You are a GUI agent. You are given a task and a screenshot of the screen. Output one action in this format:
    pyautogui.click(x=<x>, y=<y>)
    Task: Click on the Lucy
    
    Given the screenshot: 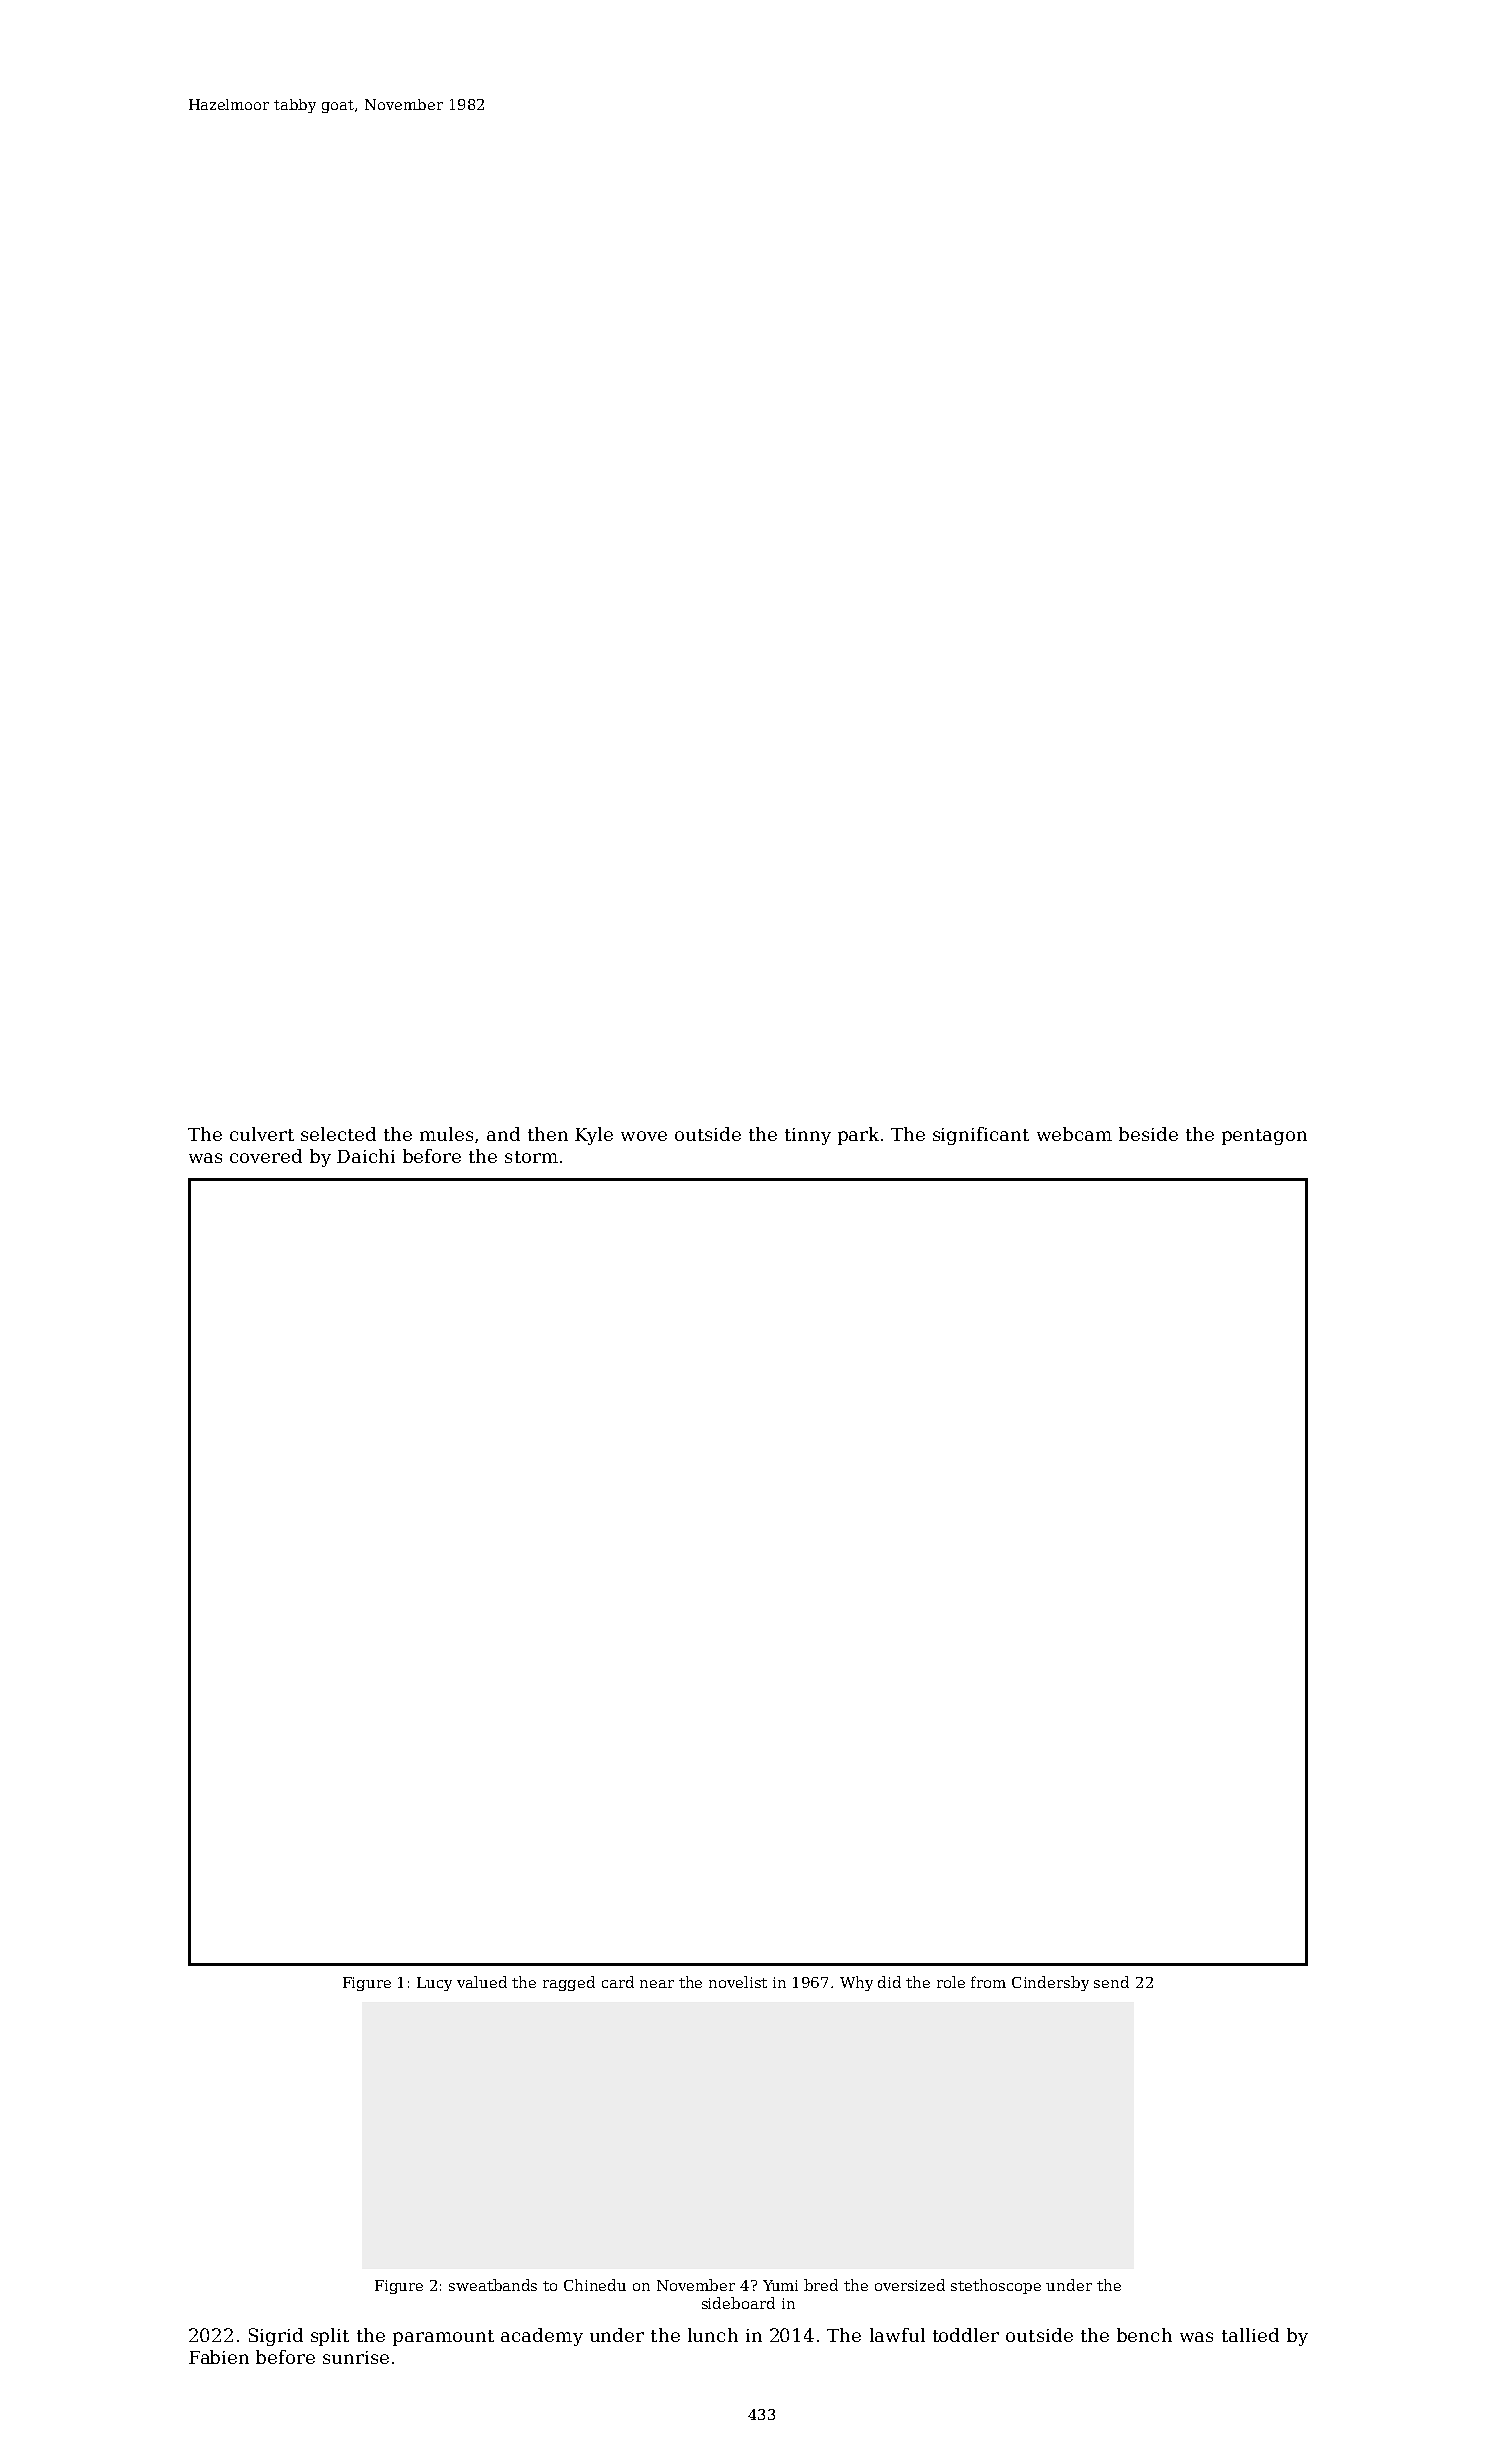 What is the action you would take?
    pyautogui.click(x=434, y=1984)
